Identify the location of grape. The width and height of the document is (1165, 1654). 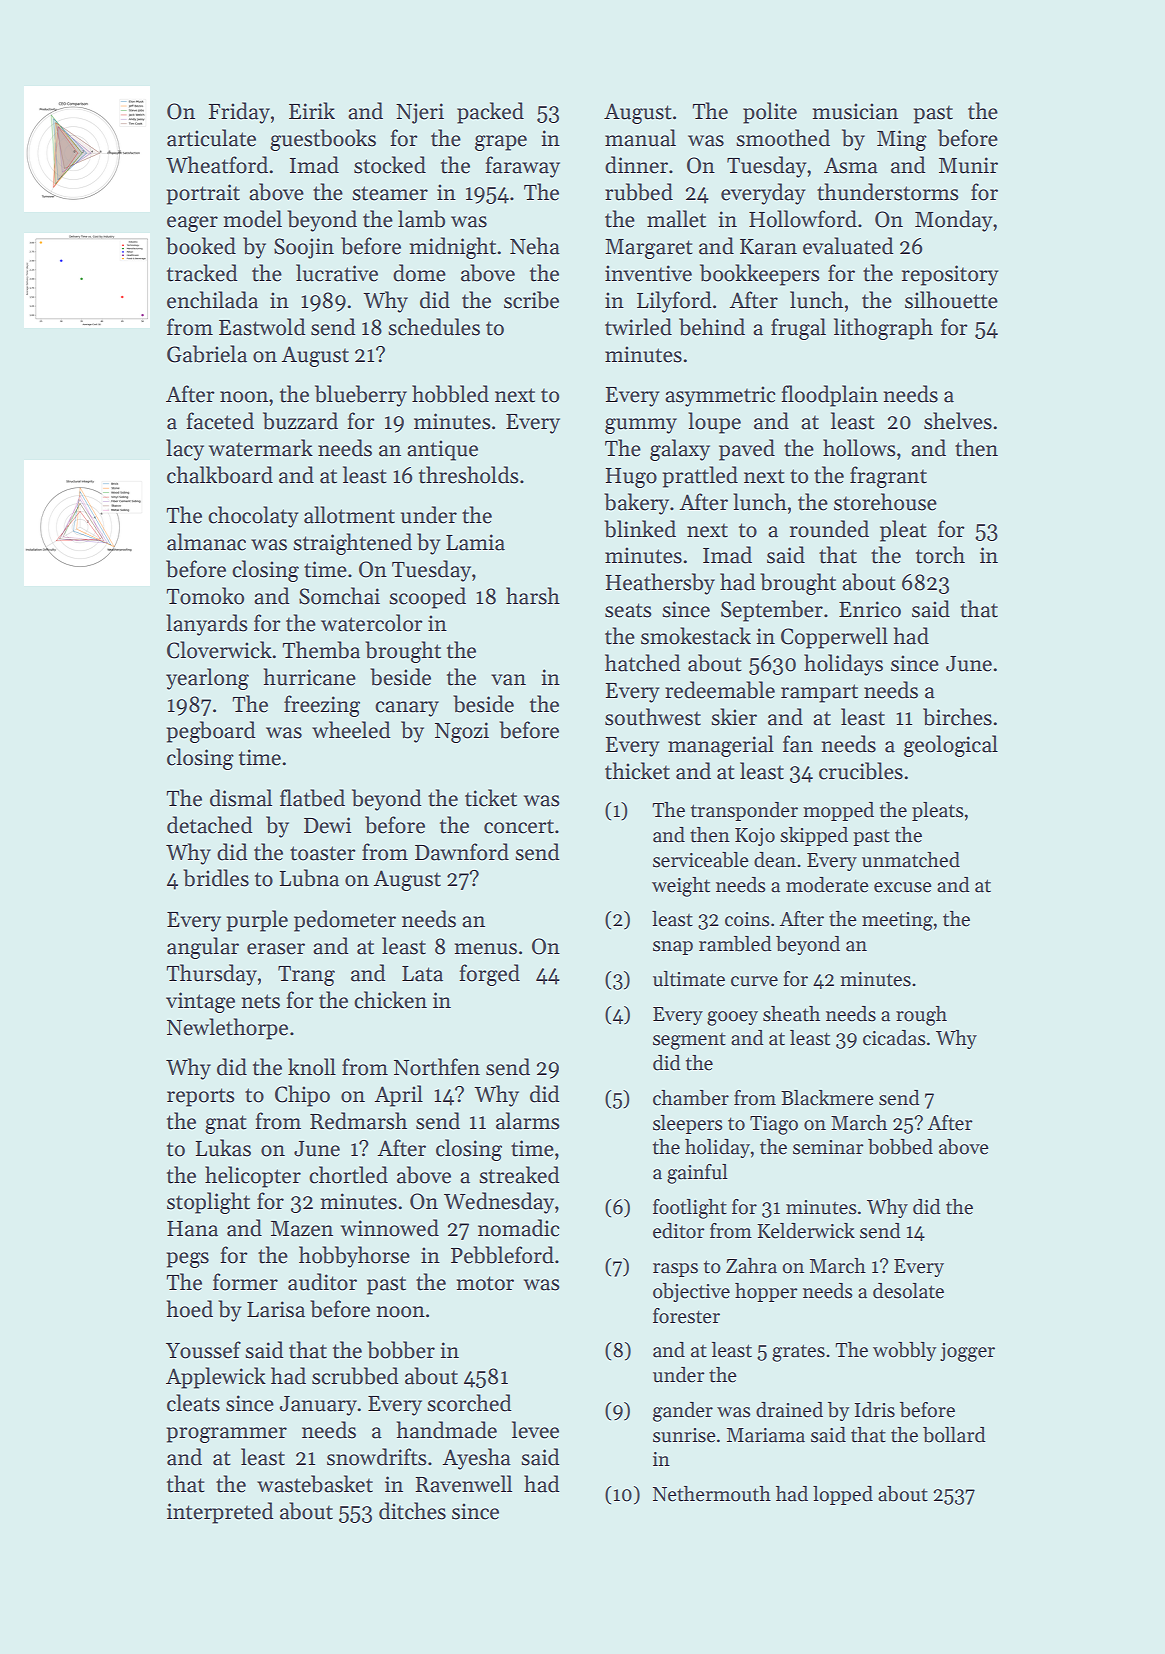
(501, 143).
